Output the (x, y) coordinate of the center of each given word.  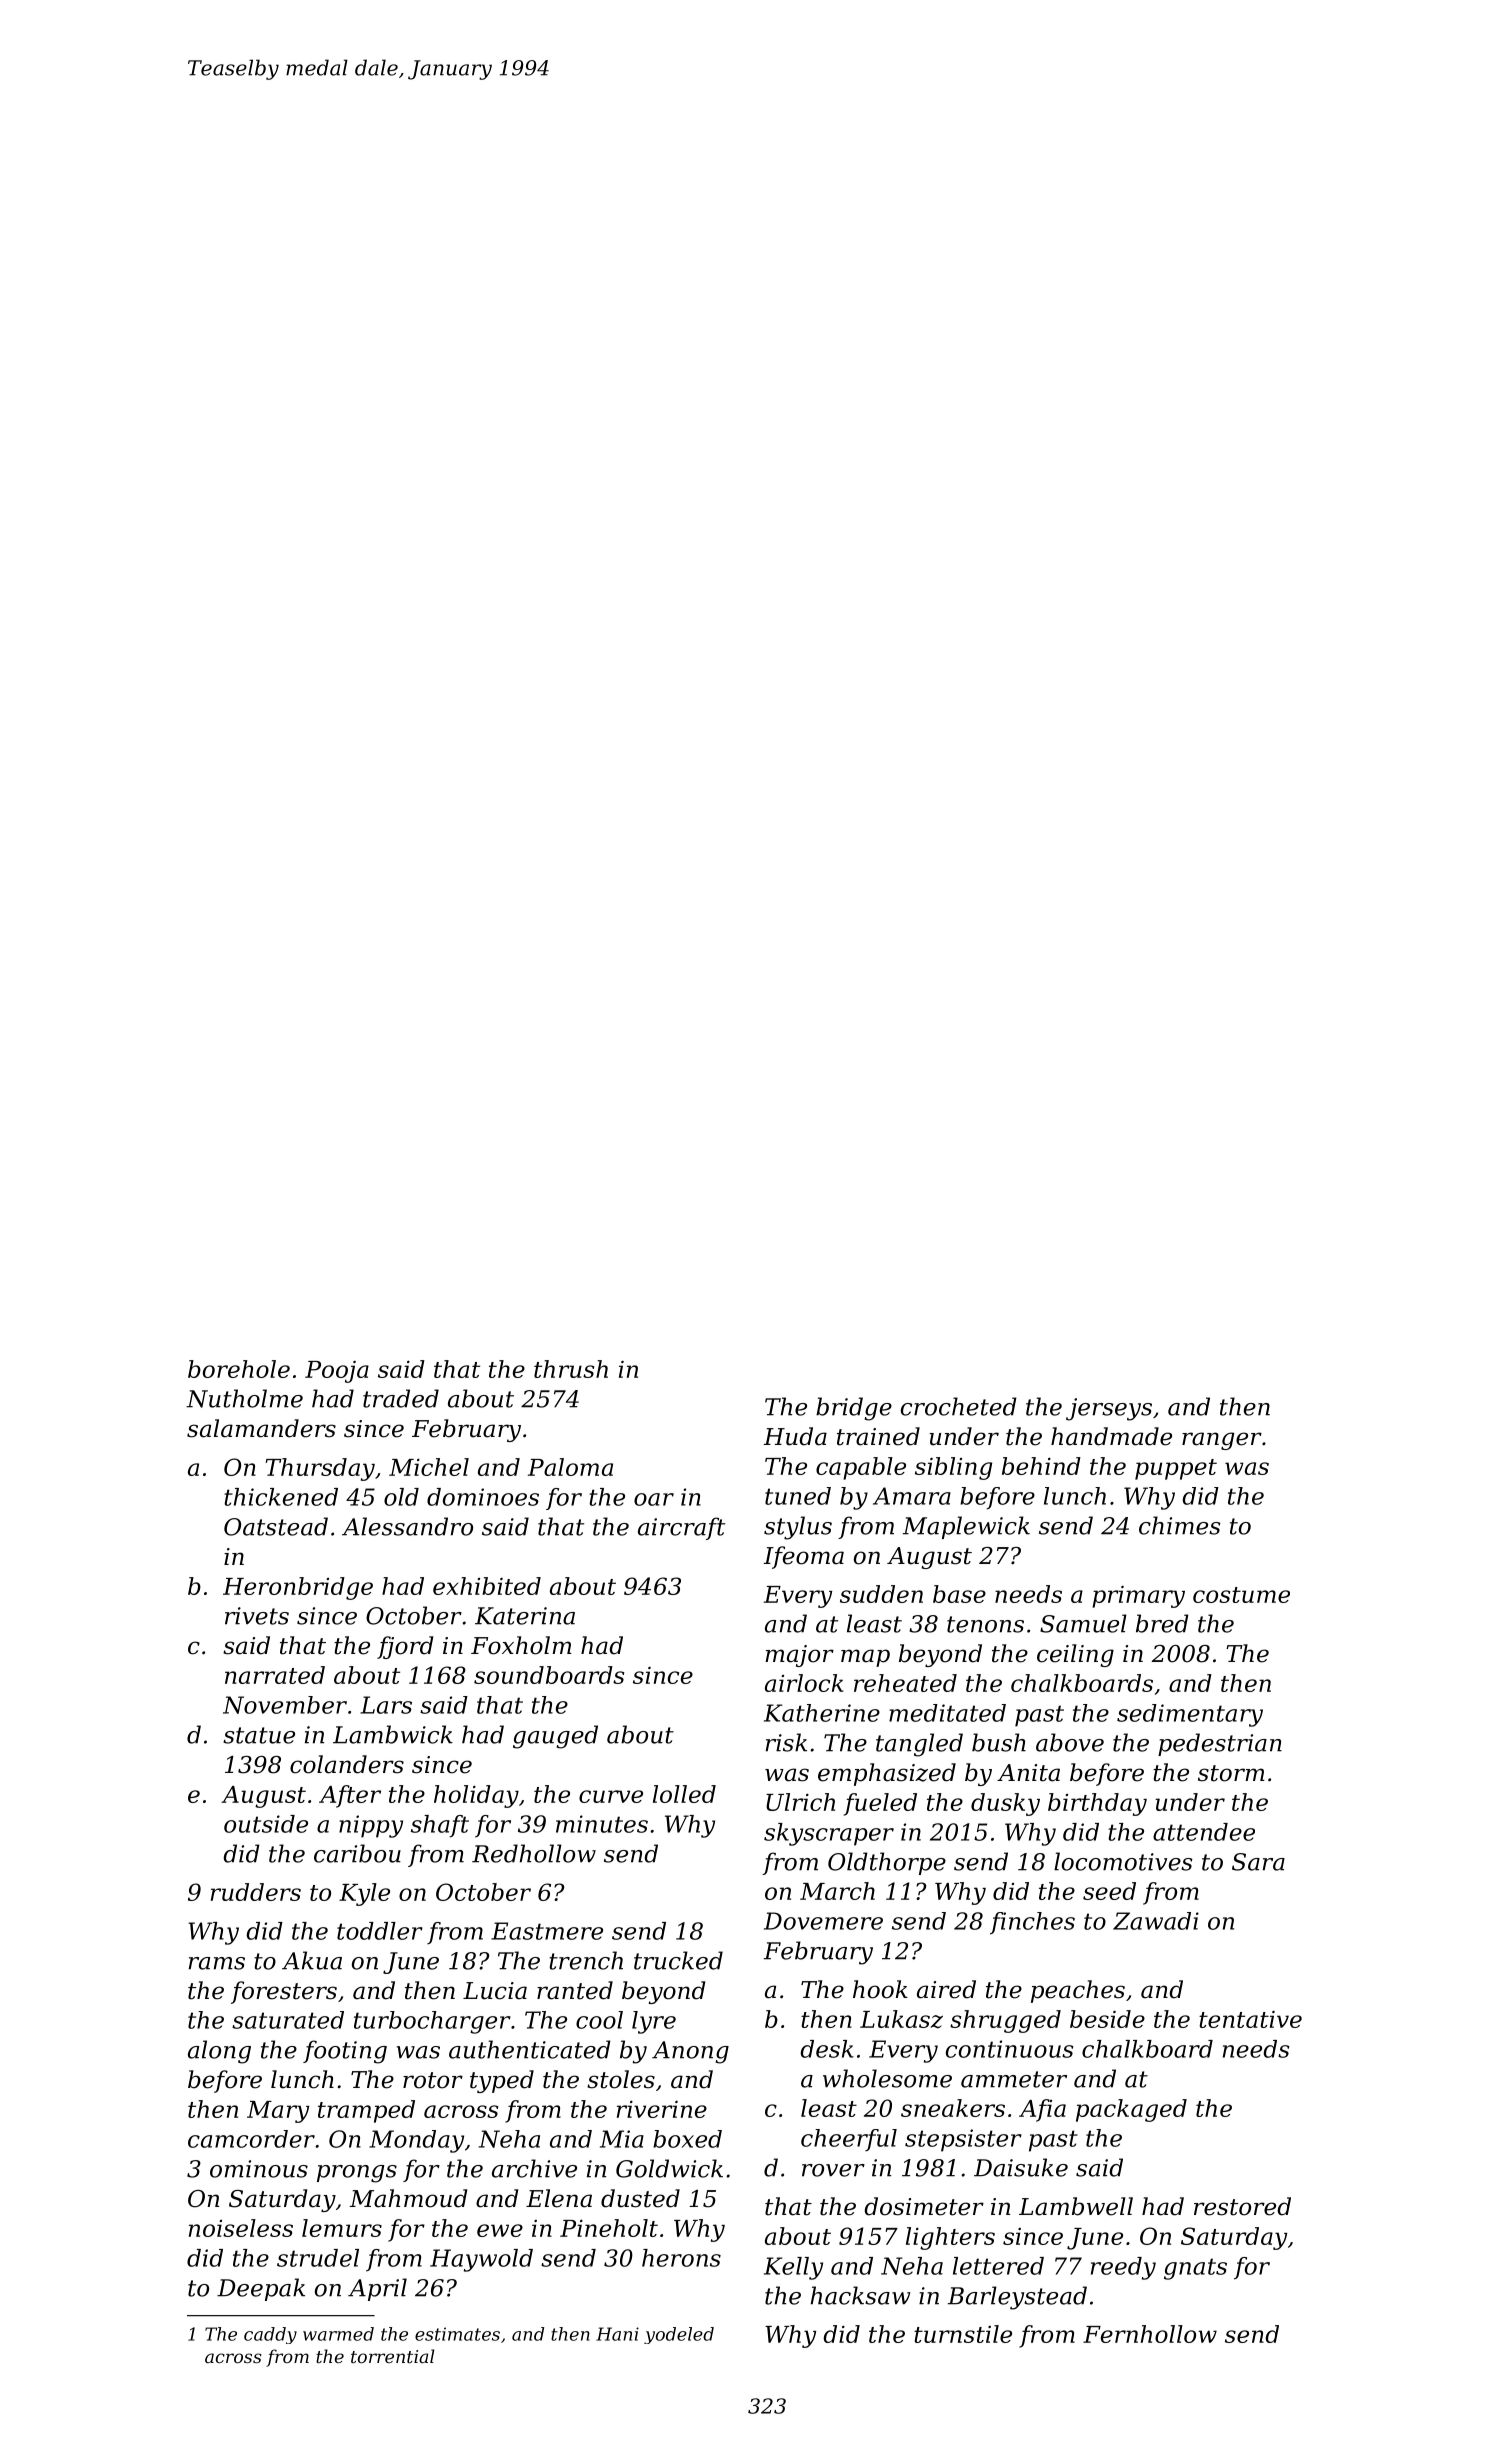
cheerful (849, 2140)
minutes (602, 1824)
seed (1109, 1891)
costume (1241, 1595)
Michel (429, 1467)
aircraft (681, 1528)
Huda (795, 1436)
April (377, 2289)
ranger (1222, 1441)
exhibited (487, 1586)
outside (266, 1824)
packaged (1131, 2110)
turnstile (963, 2334)
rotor (433, 2080)
